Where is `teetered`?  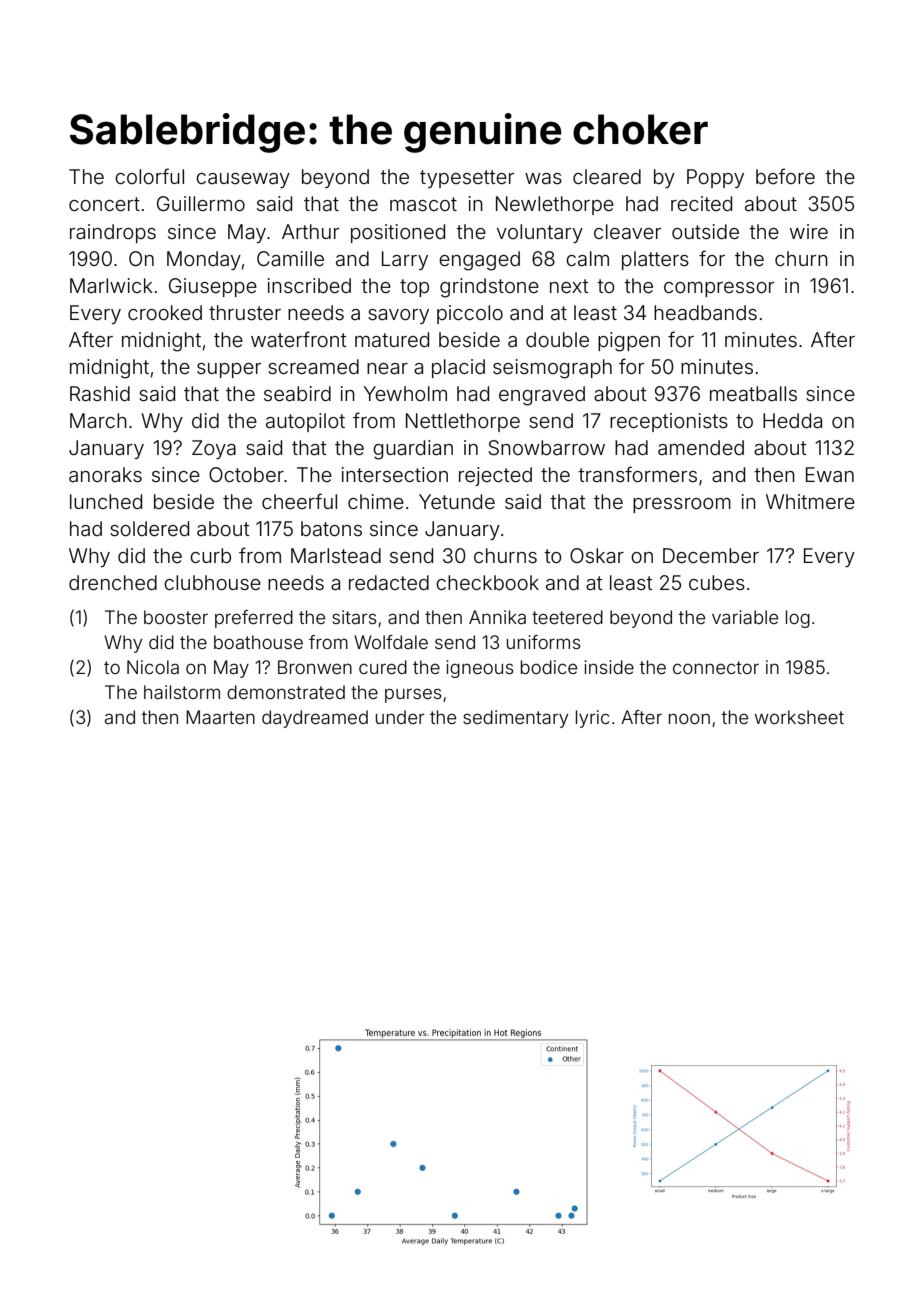 teetered is located at coordinates (567, 617).
